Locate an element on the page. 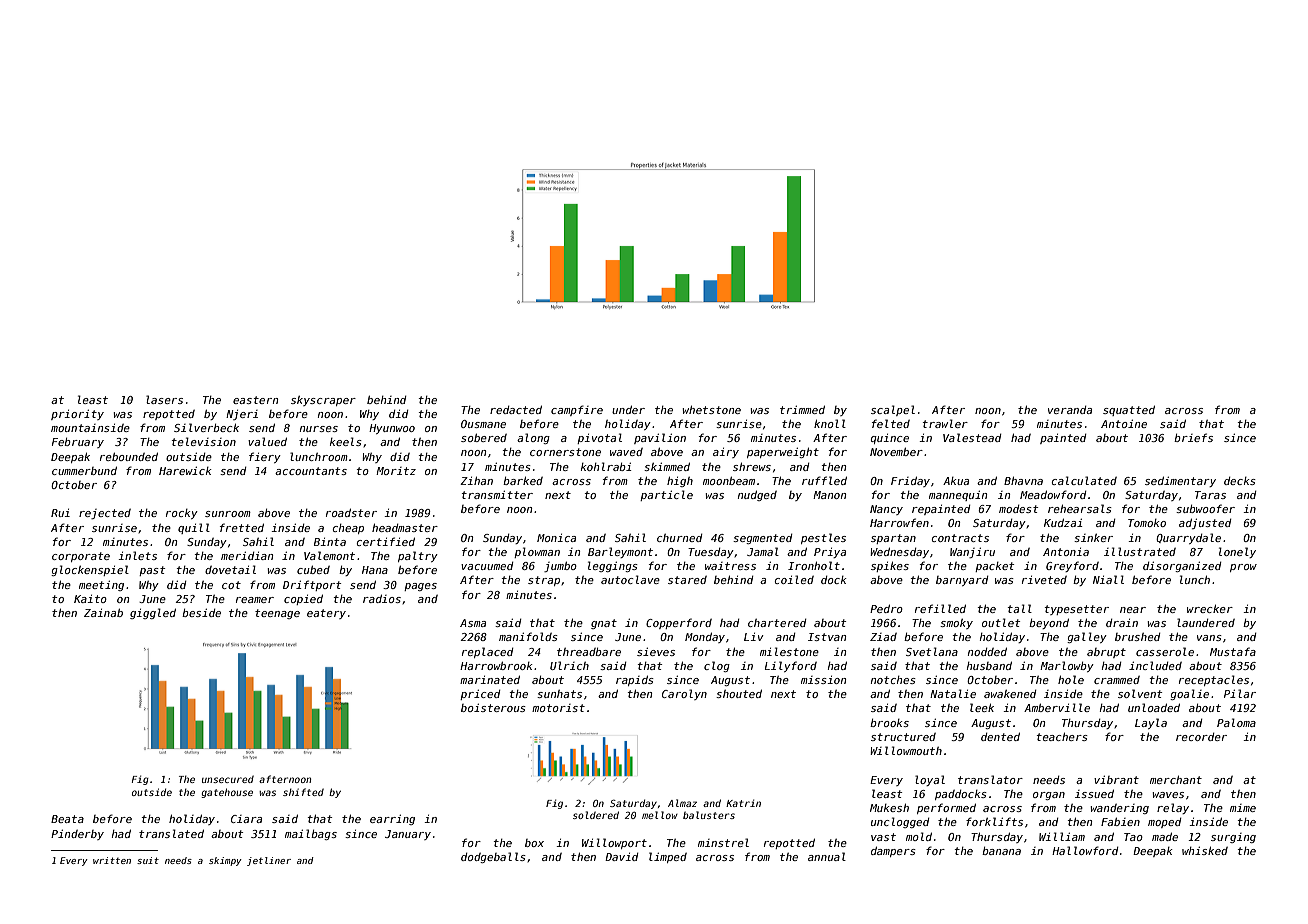 The height and width of the image is (924, 1308). transmitter is located at coordinates (497, 495).
